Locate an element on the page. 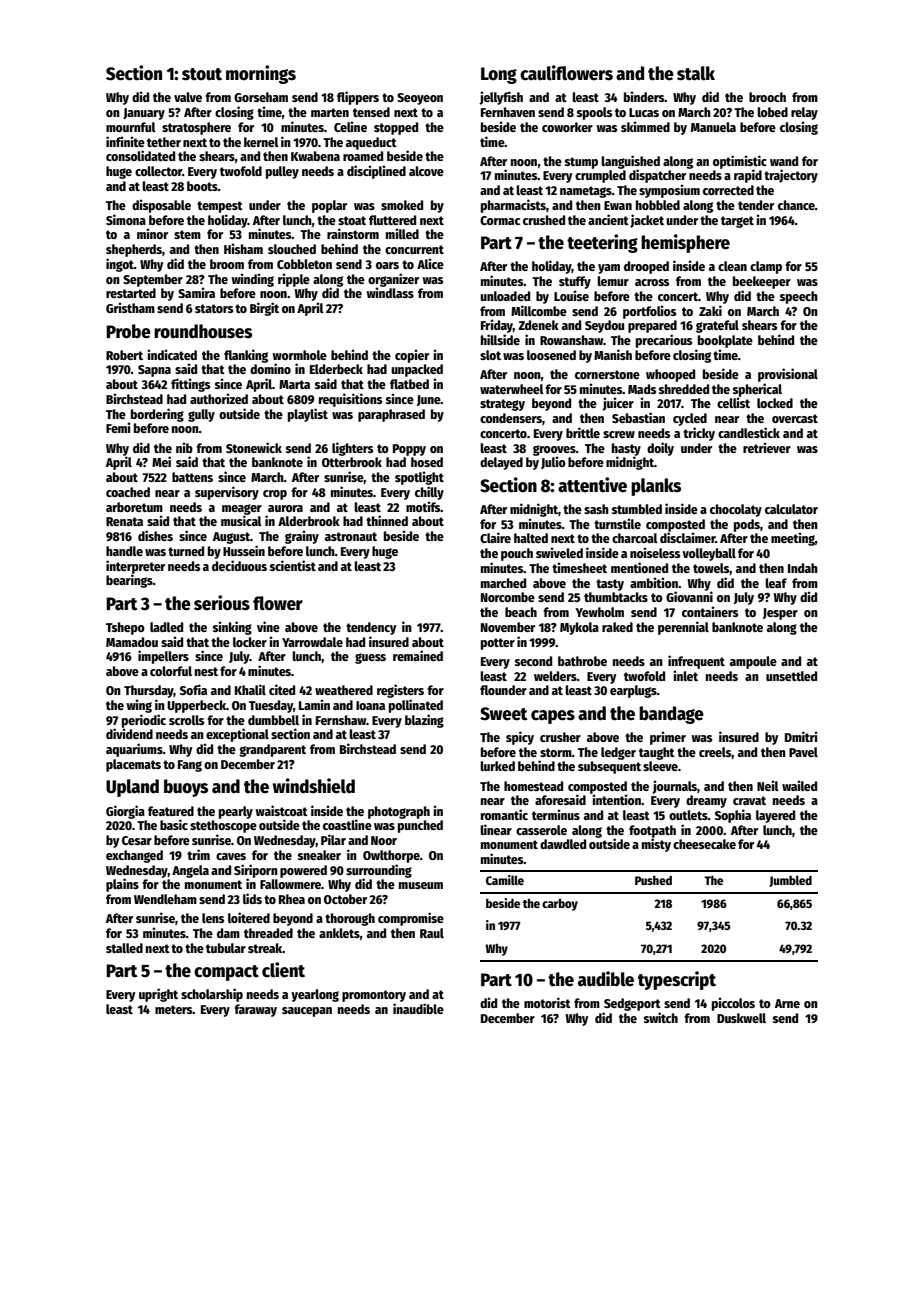 This document has height=1308, width=924. Jesper is located at coordinates (780, 614).
